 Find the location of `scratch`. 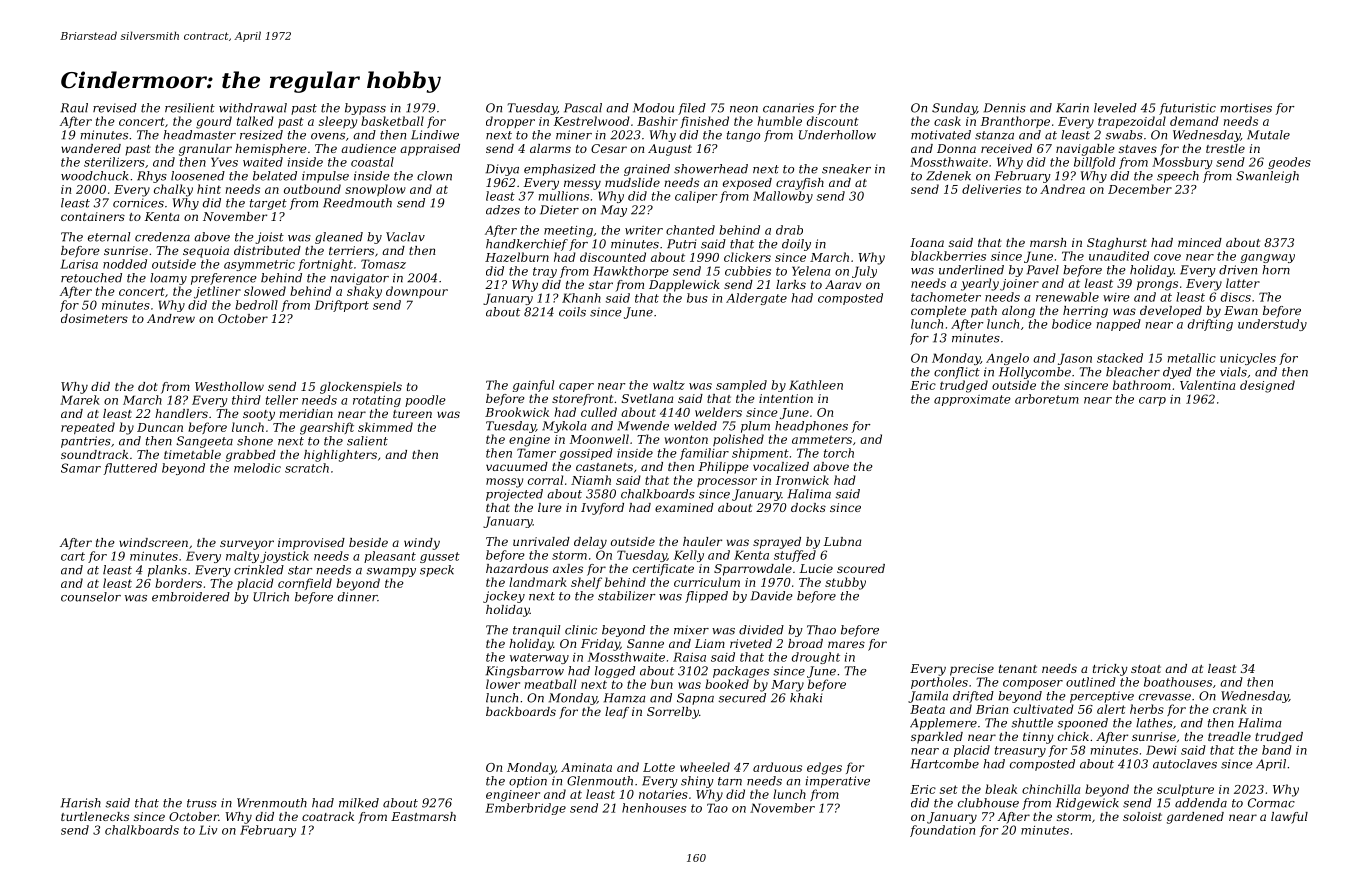

scratch is located at coordinates (307, 468).
